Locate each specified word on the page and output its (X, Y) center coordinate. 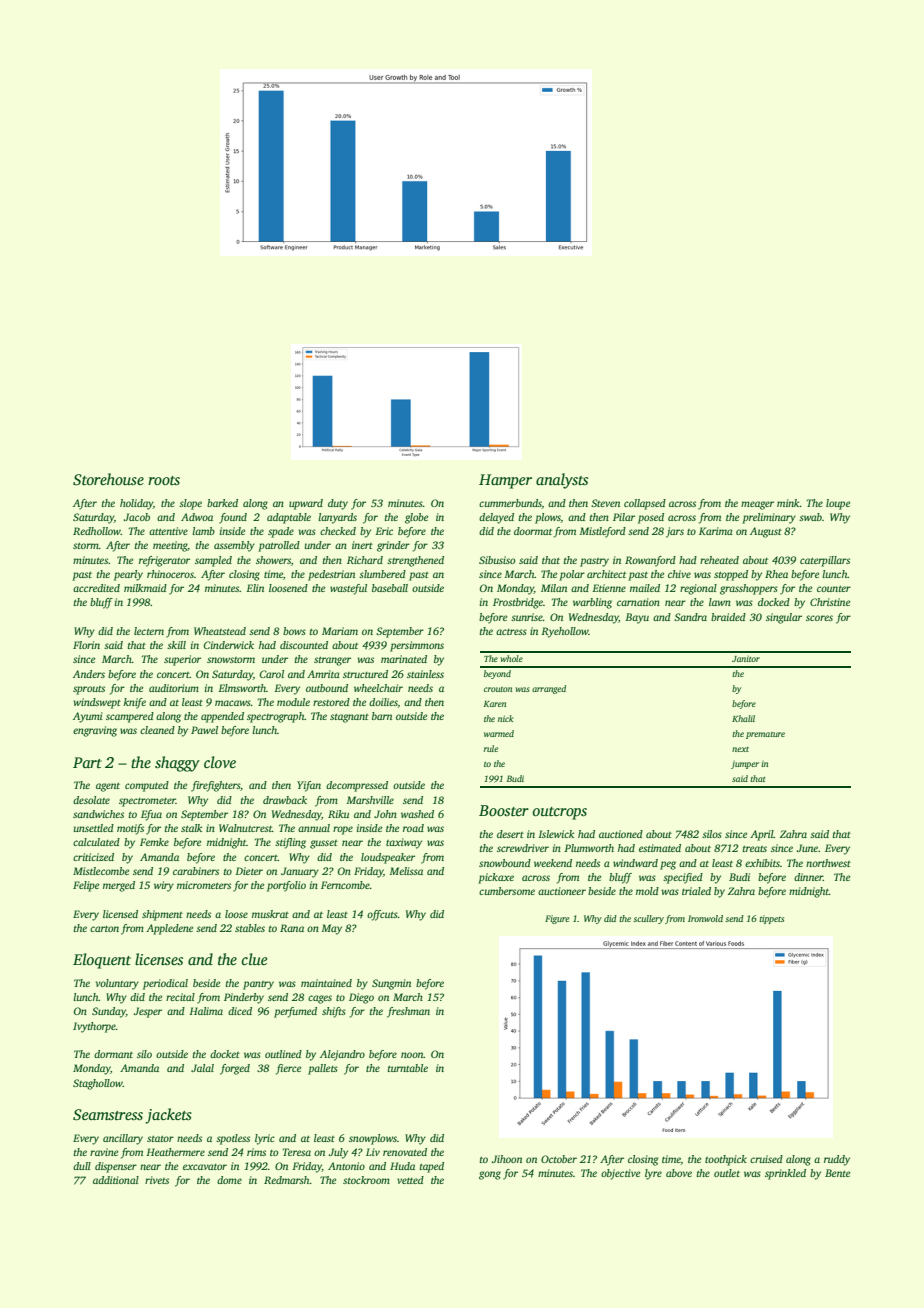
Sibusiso (497, 560)
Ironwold (705, 918)
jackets (168, 1116)
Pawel (204, 730)
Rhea (776, 574)
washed (417, 814)
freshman (408, 1012)
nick (505, 718)
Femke (154, 842)
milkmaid (145, 588)
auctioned (621, 834)
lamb (203, 531)
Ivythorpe (94, 1027)
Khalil (743, 718)
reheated (719, 560)
